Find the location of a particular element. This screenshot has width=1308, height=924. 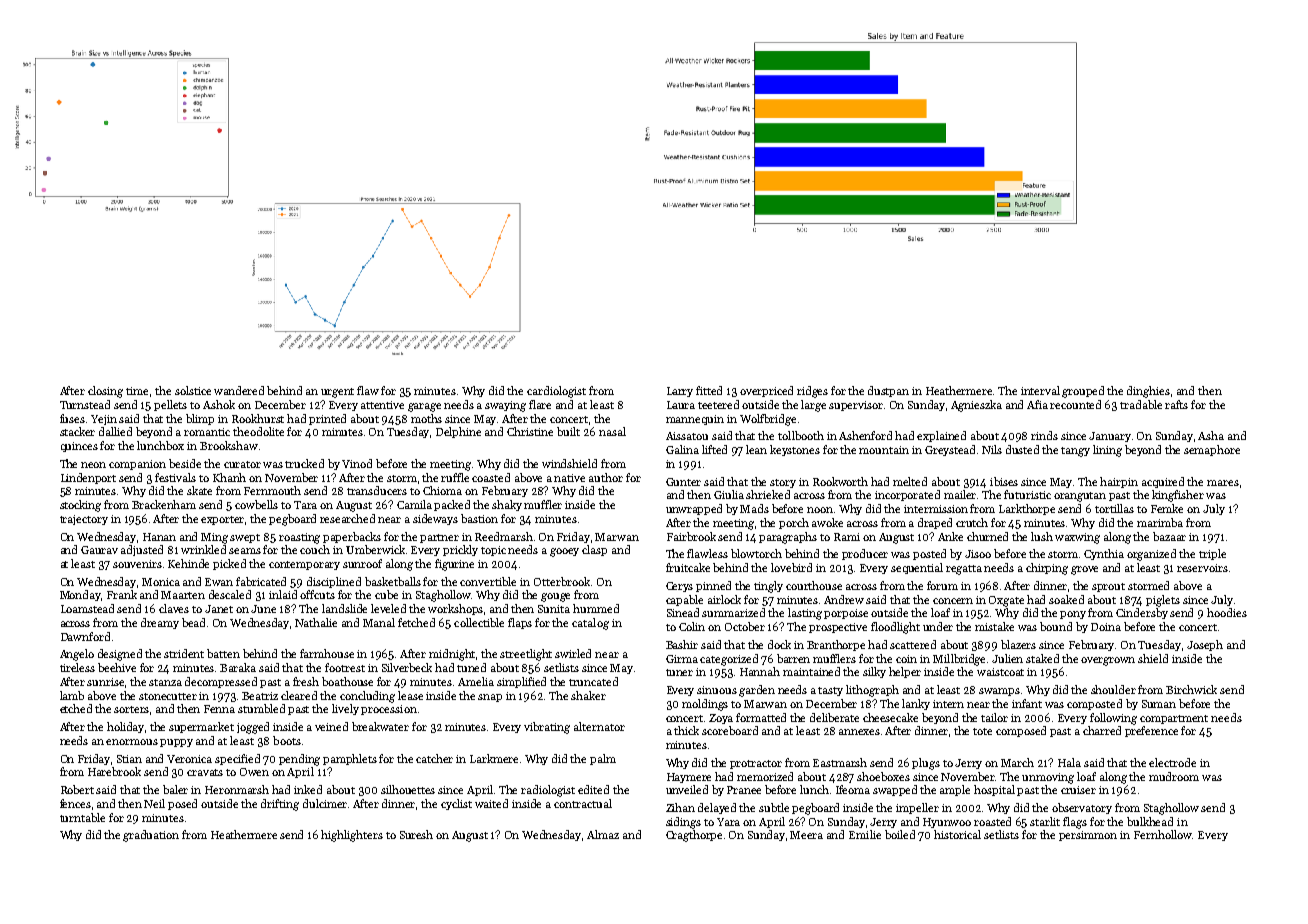

Monica is located at coordinates (161, 582).
